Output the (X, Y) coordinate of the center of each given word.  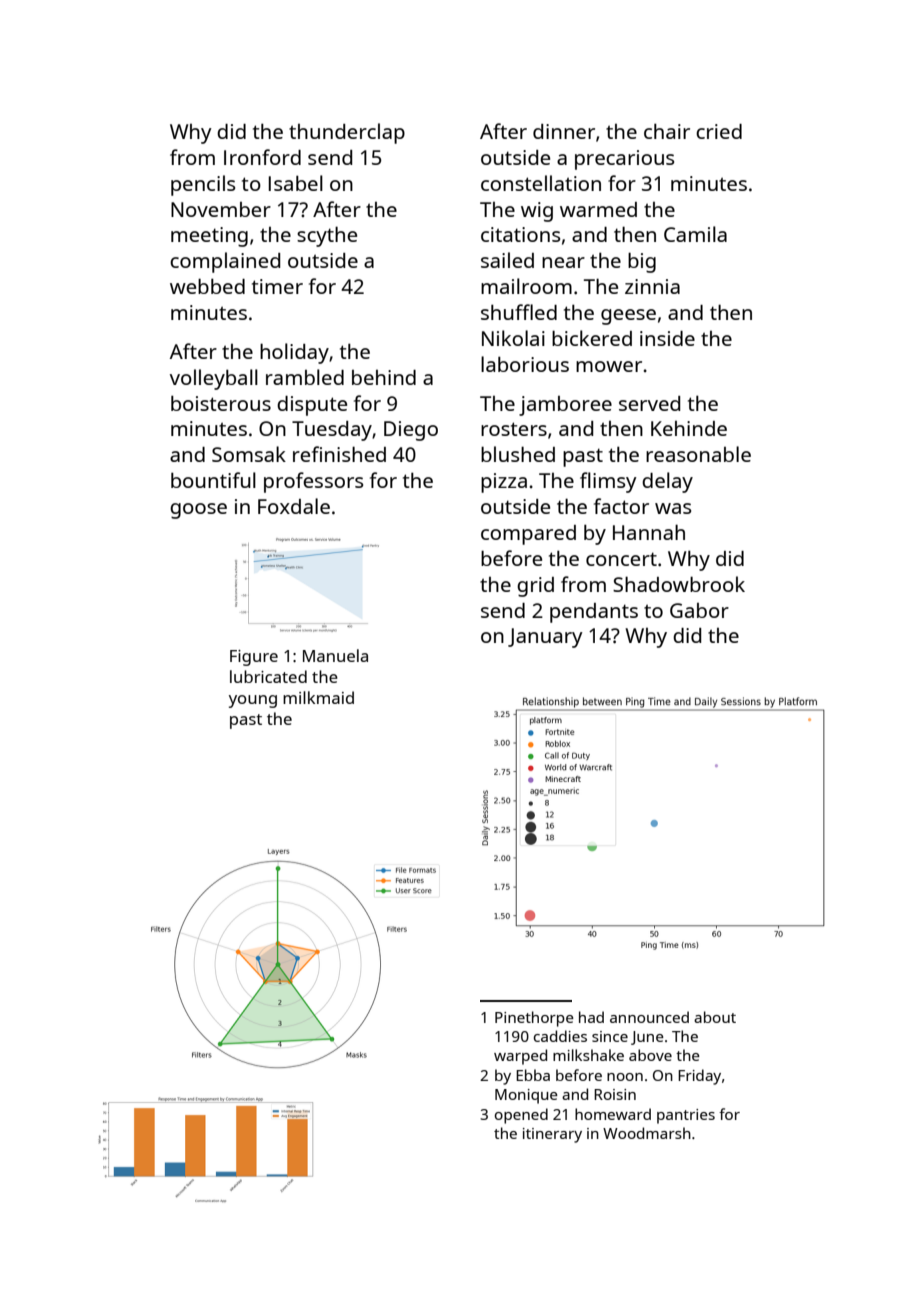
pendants (594, 613)
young (253, 701)
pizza (504, 483)
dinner (564, 131)
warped (520, 1057)
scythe (327, 236)
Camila (695, 234)
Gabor (699, 610)
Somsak (249, 454)
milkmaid (318, 697)
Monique (526, 1096)
